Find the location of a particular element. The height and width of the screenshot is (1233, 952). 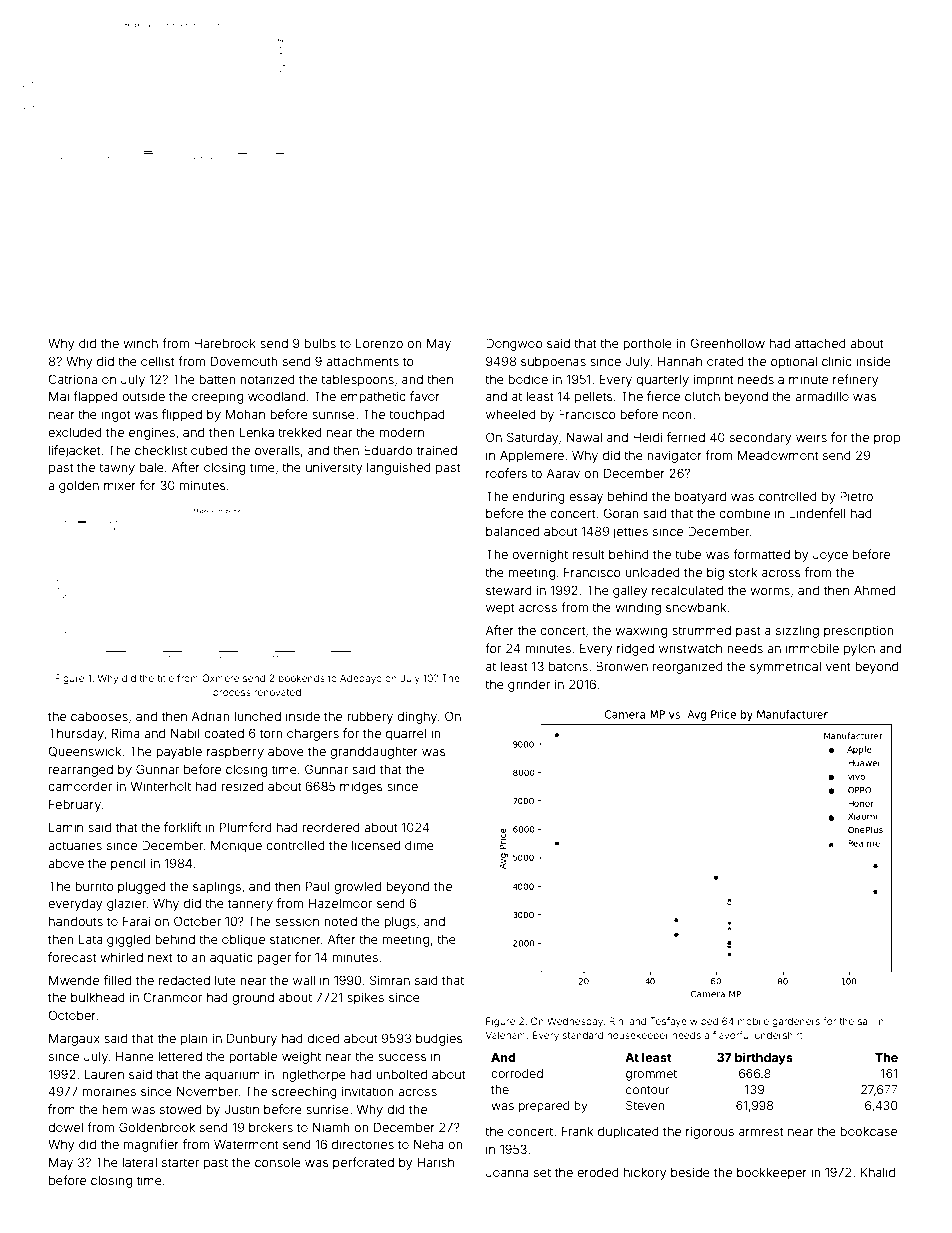

Greenhollow is located at coordinates (727, 343).
